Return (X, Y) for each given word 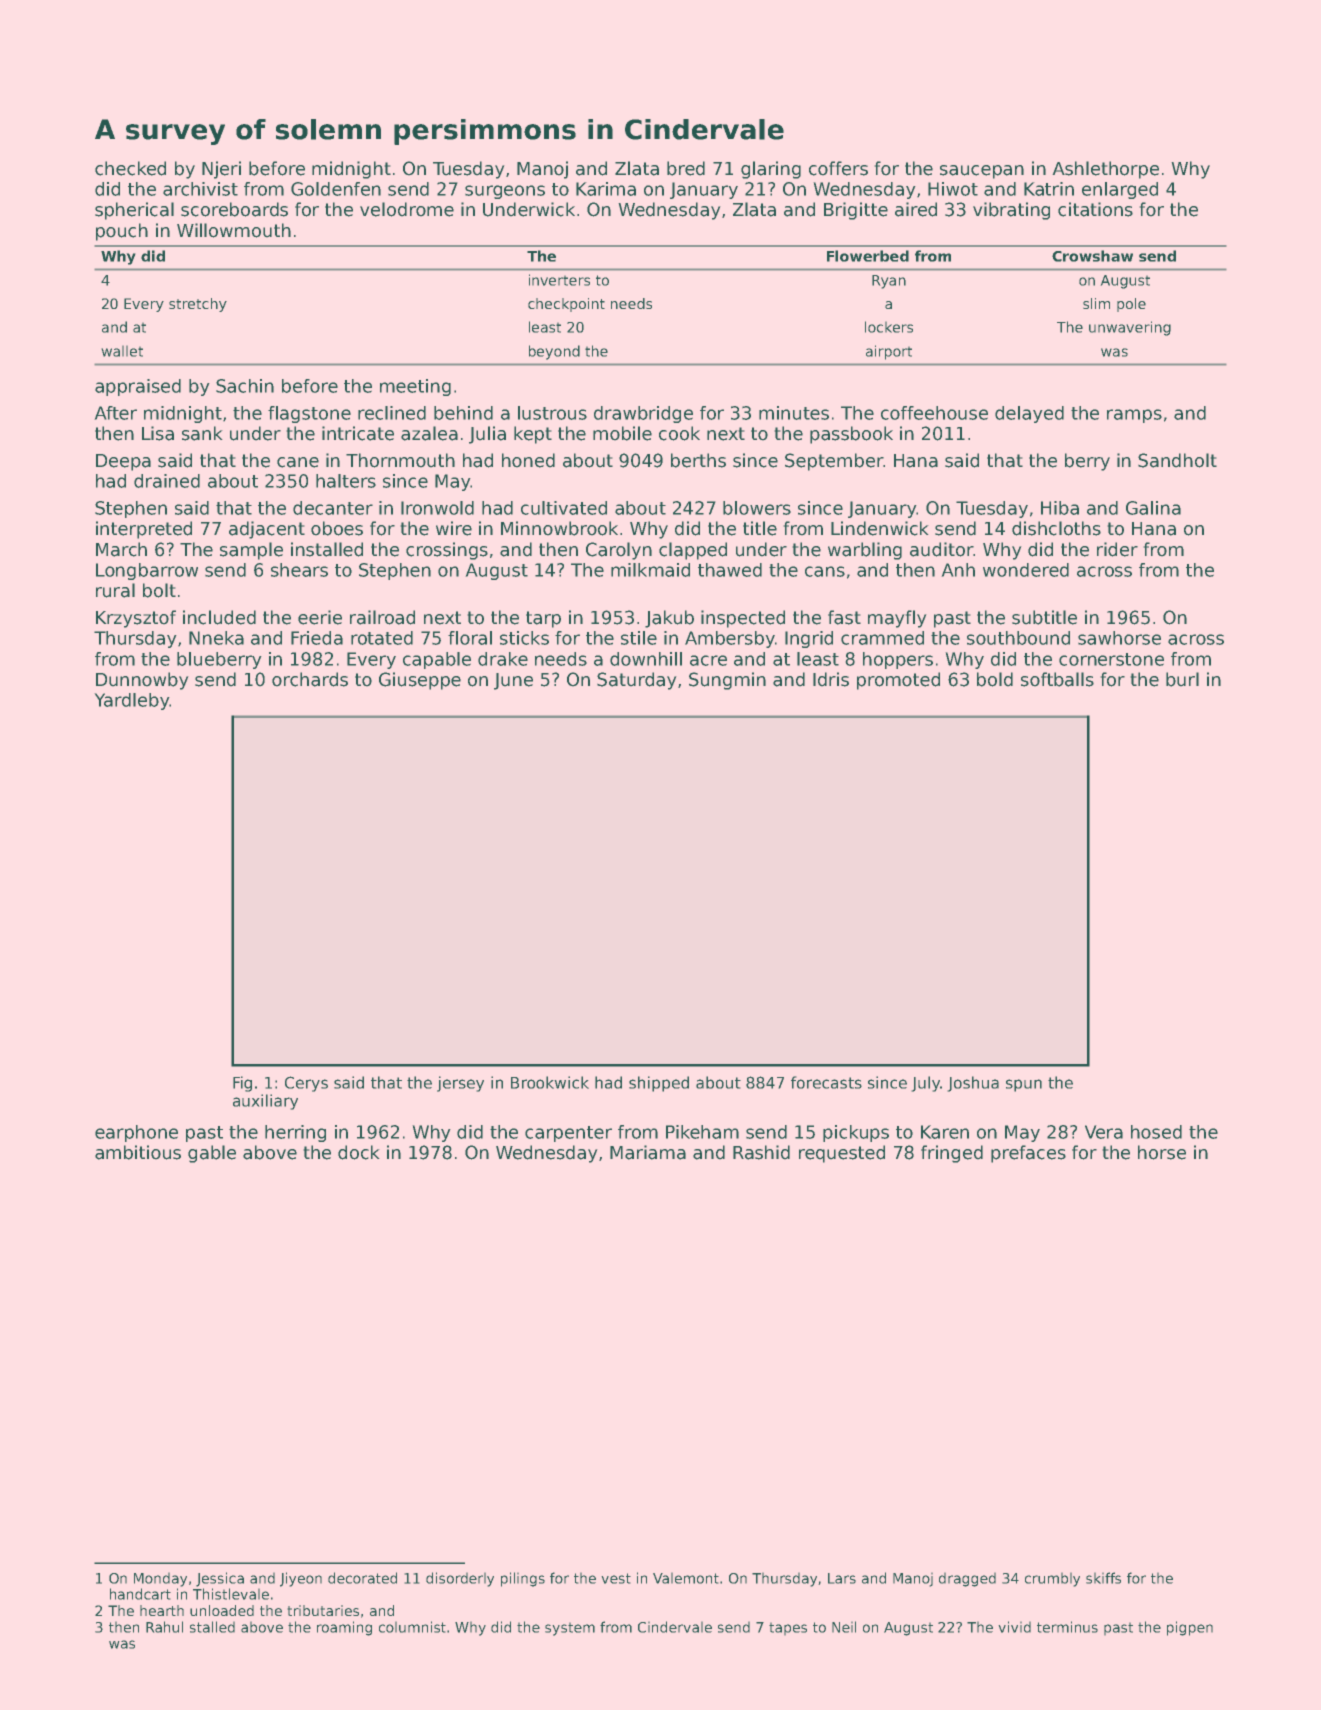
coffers (838, 168)
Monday (160, 1579)
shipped (659, 1084)
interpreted (144, 530)
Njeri (221, 170)
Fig (242, 1084)
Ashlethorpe (1105, 170)
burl (1182, 679)
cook (679, 433)
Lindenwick (880, 528)
